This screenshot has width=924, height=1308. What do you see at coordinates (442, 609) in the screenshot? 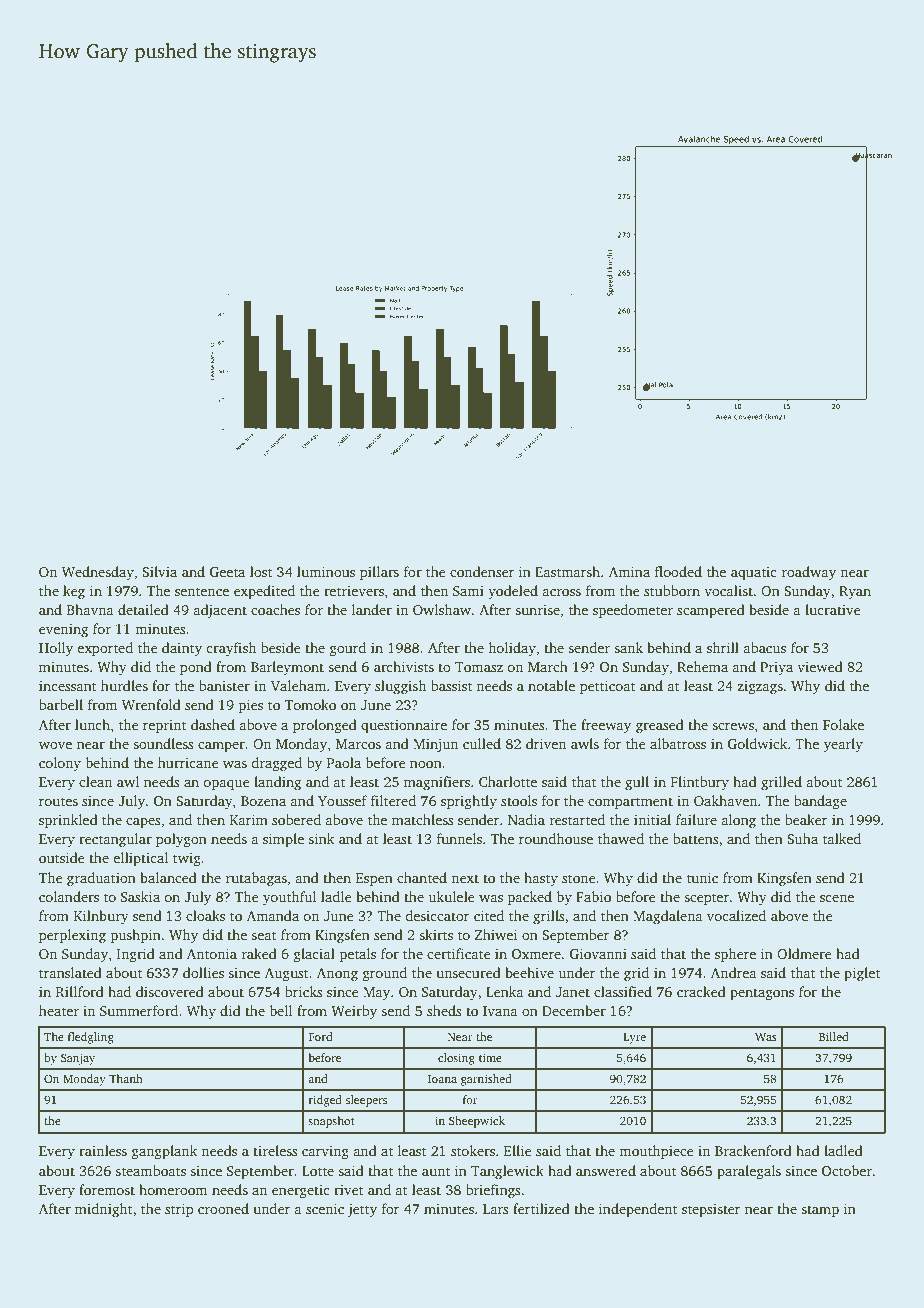
I see `Owlshaw` at bounding box center [442, 609].
